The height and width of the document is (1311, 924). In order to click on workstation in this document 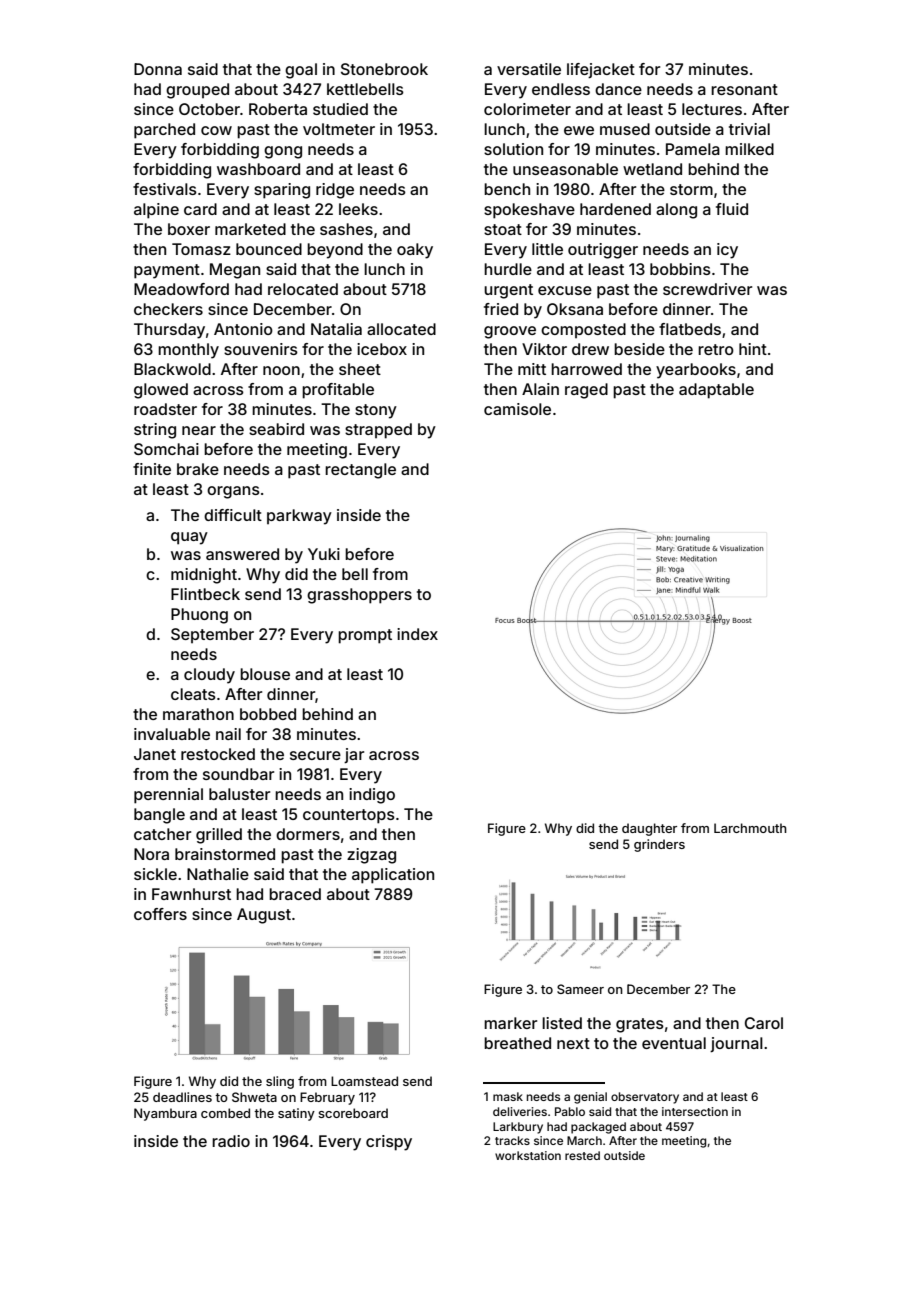, I will do `click(528, 1155)`.
